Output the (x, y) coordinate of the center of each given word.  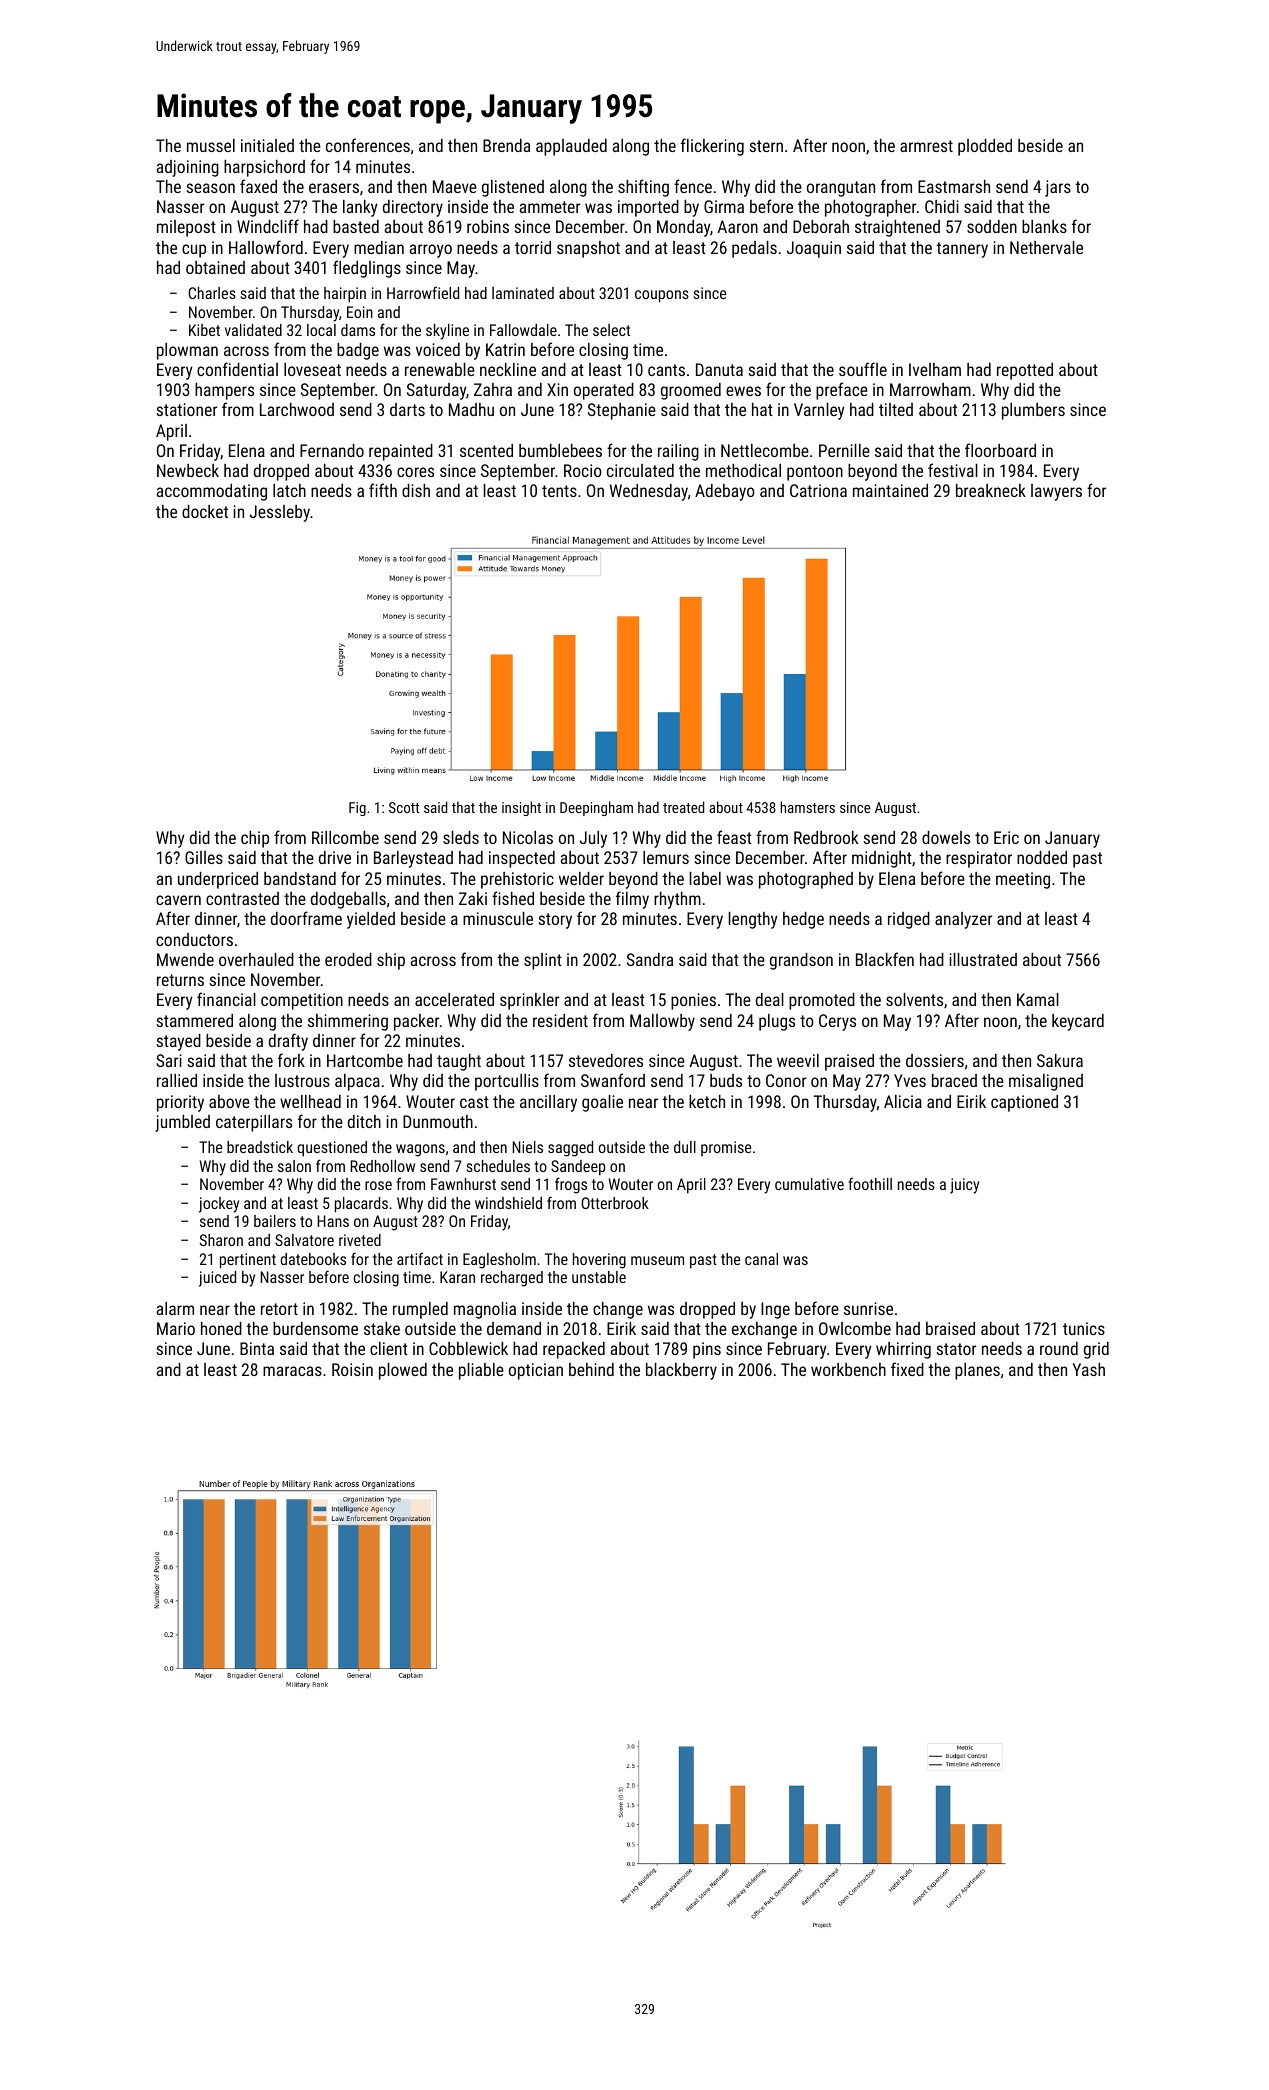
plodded (985, 147)
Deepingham (596, 808)
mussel (211, 145)
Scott (404, 807)
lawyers (1056, 492)
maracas (292, 1371)
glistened (513, 188)
